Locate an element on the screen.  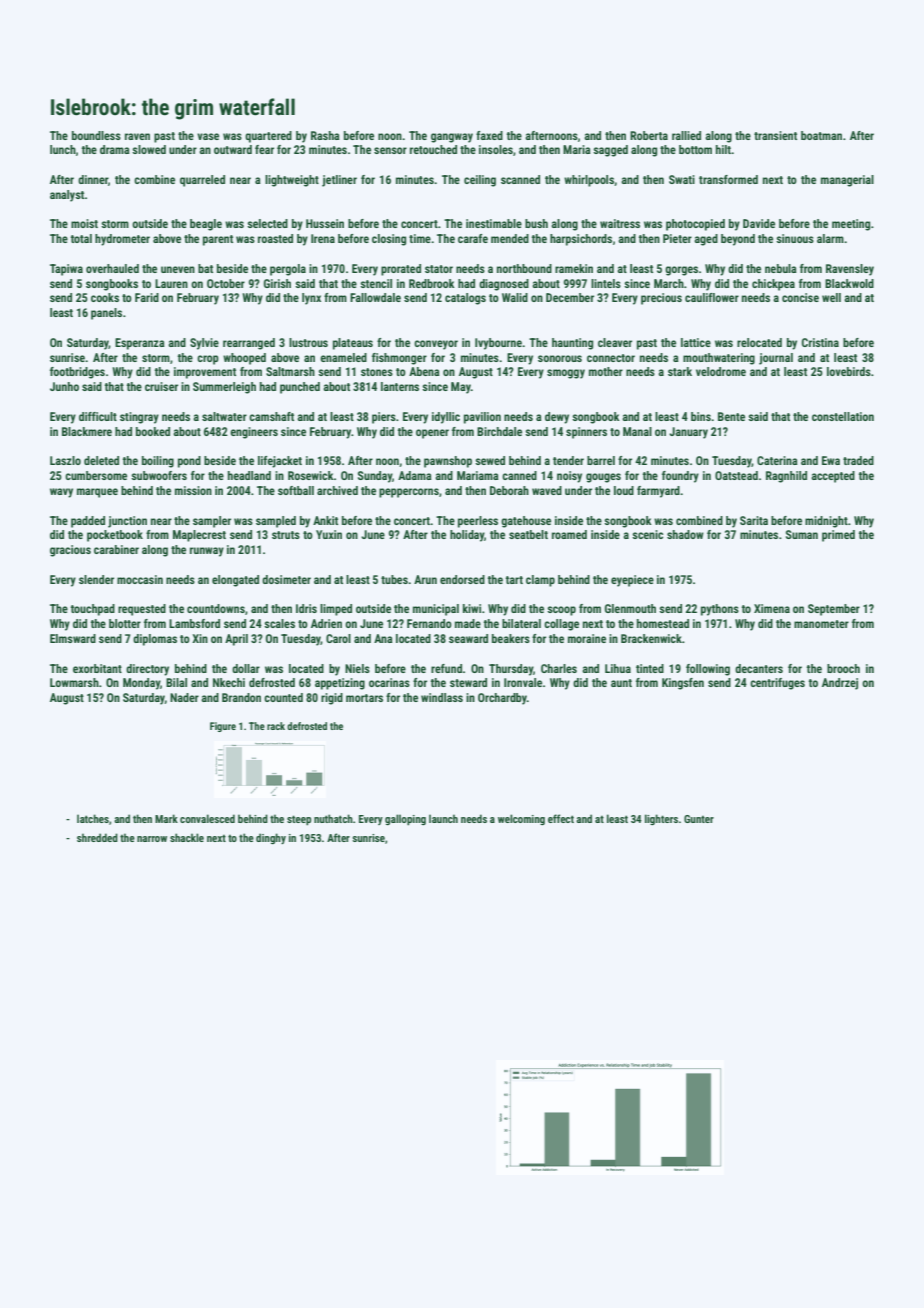
lynx is located at coordinates (311, 299).
